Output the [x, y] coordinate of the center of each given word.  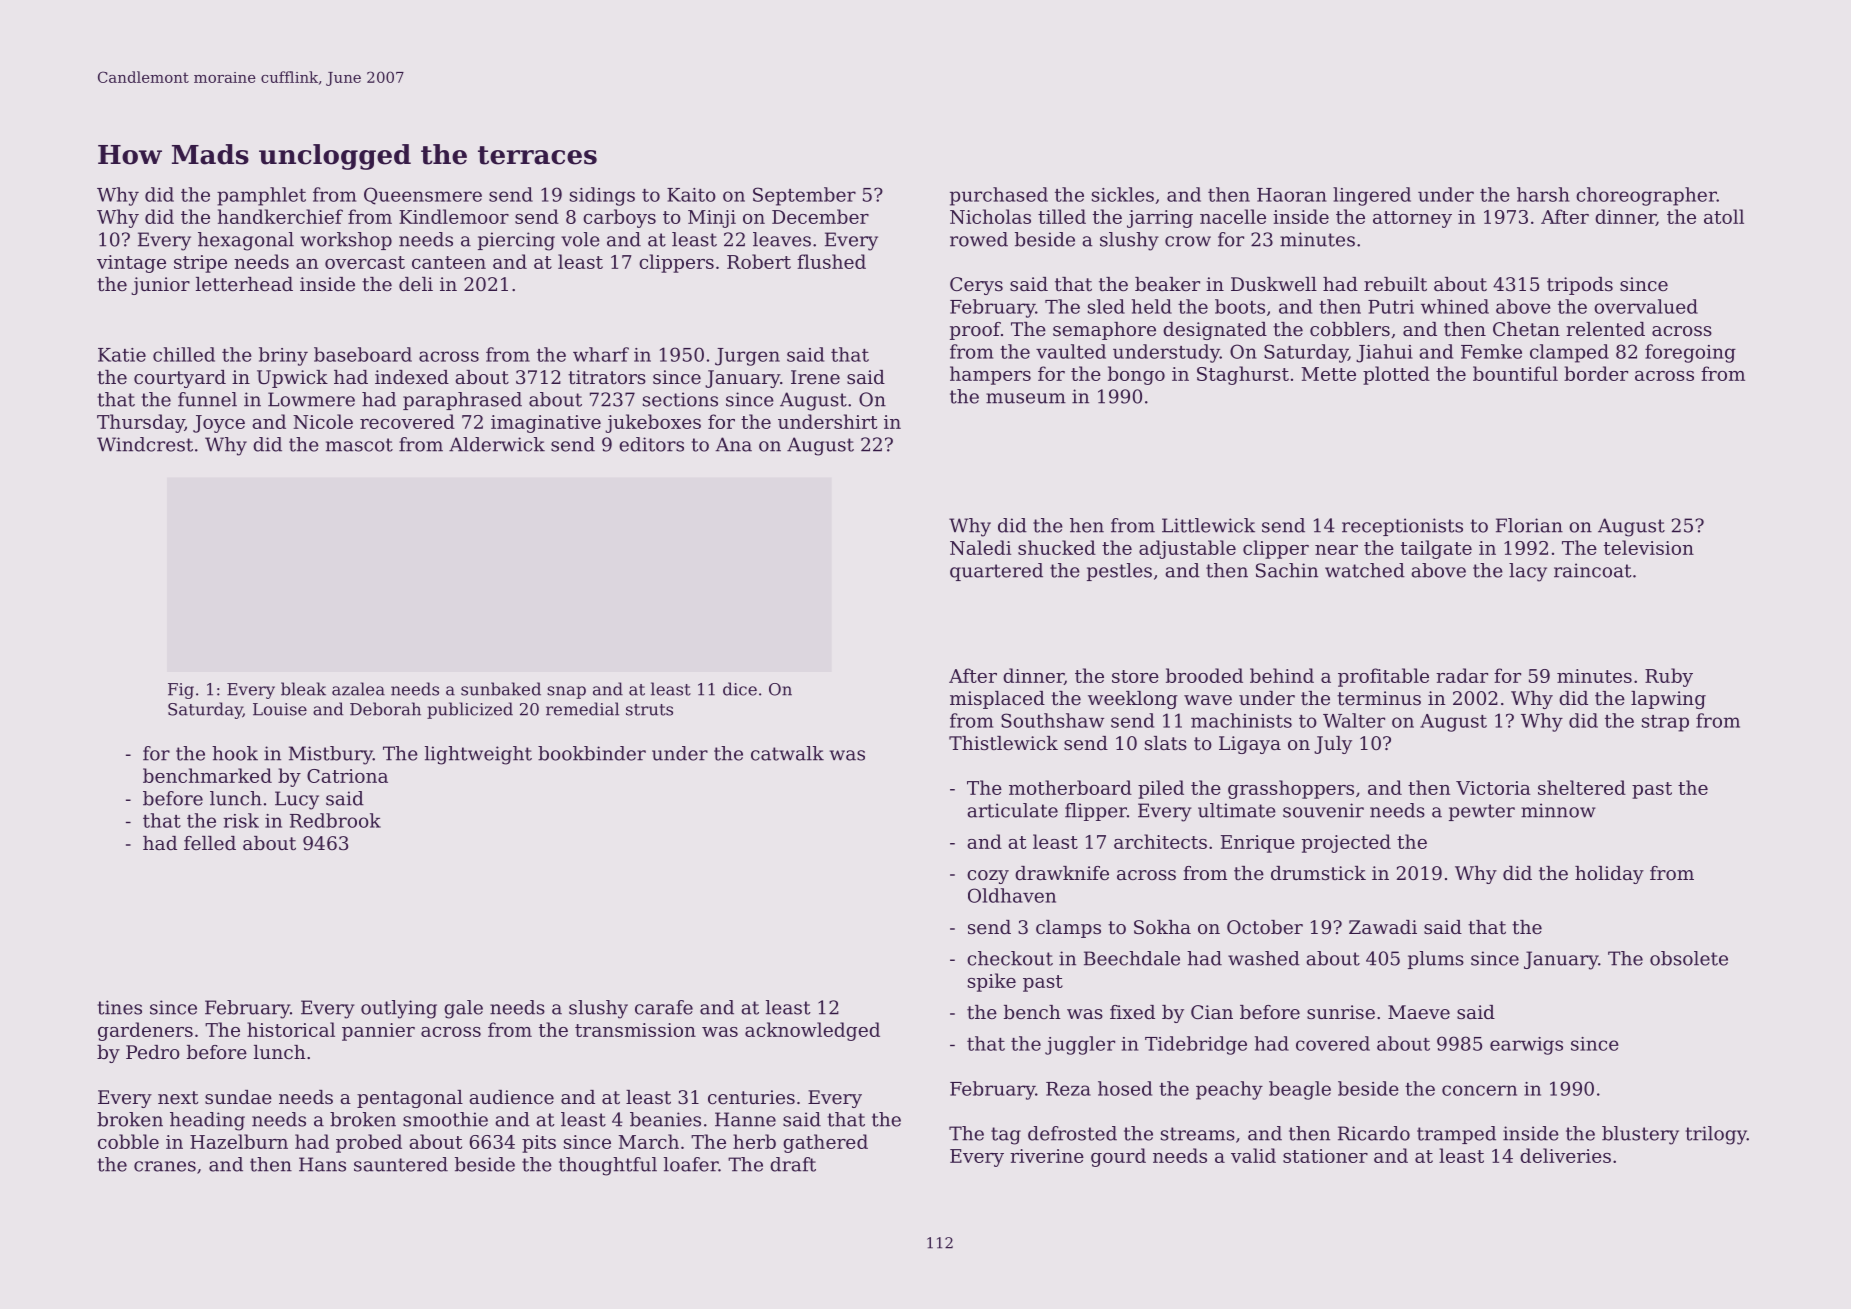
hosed [1125, 1088]
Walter [1354, 720]
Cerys [976, 286]
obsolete [1689, 958]
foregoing [1690, 353]
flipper [1096, 812]
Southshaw [1052, 720]
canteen [449, 262]
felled [210, 843]
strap [1665, 723]
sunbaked [501, 689]
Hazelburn [239, 1141]
